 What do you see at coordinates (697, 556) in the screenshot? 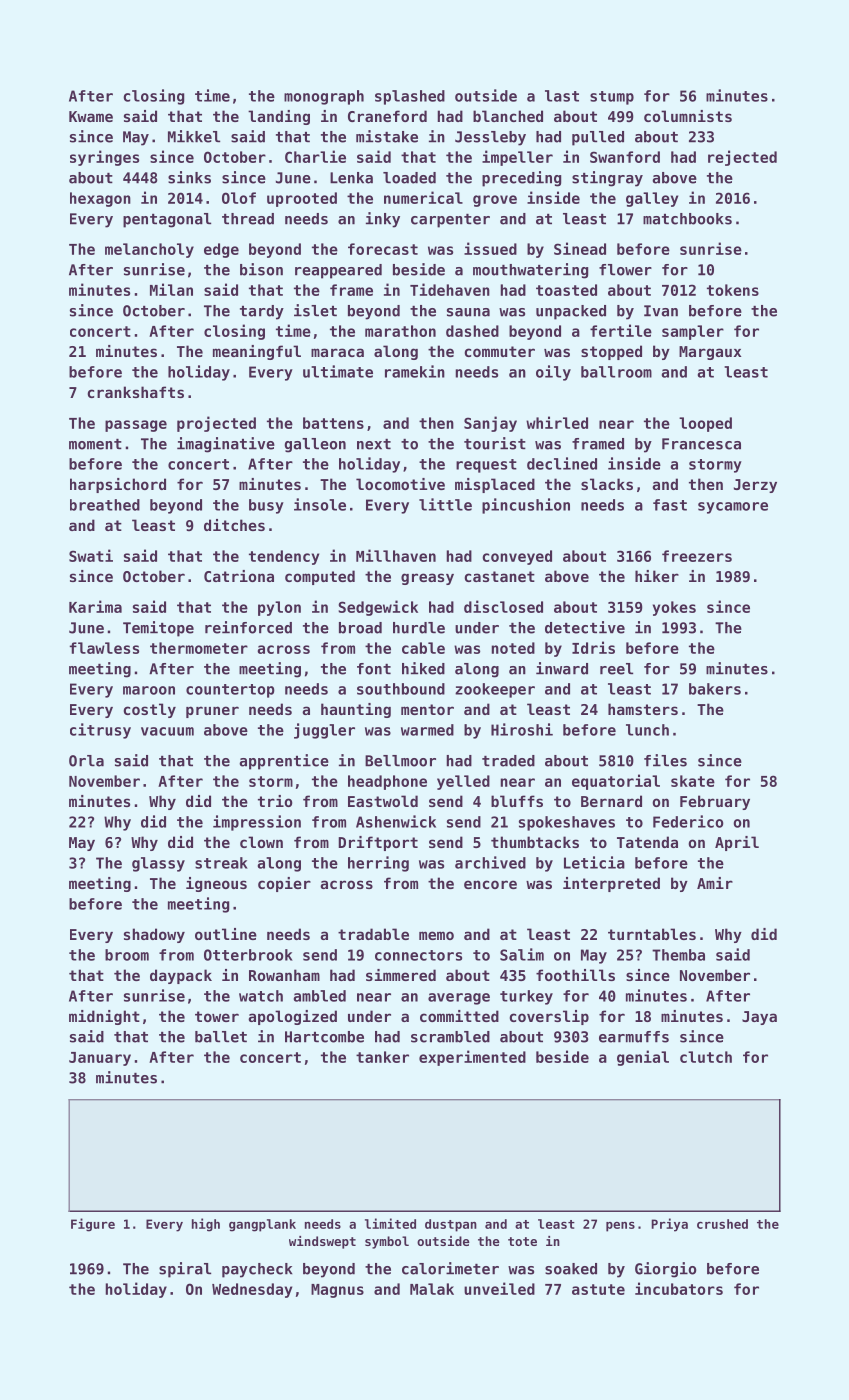
I see `freezers` at bounding box center [697, 556].
